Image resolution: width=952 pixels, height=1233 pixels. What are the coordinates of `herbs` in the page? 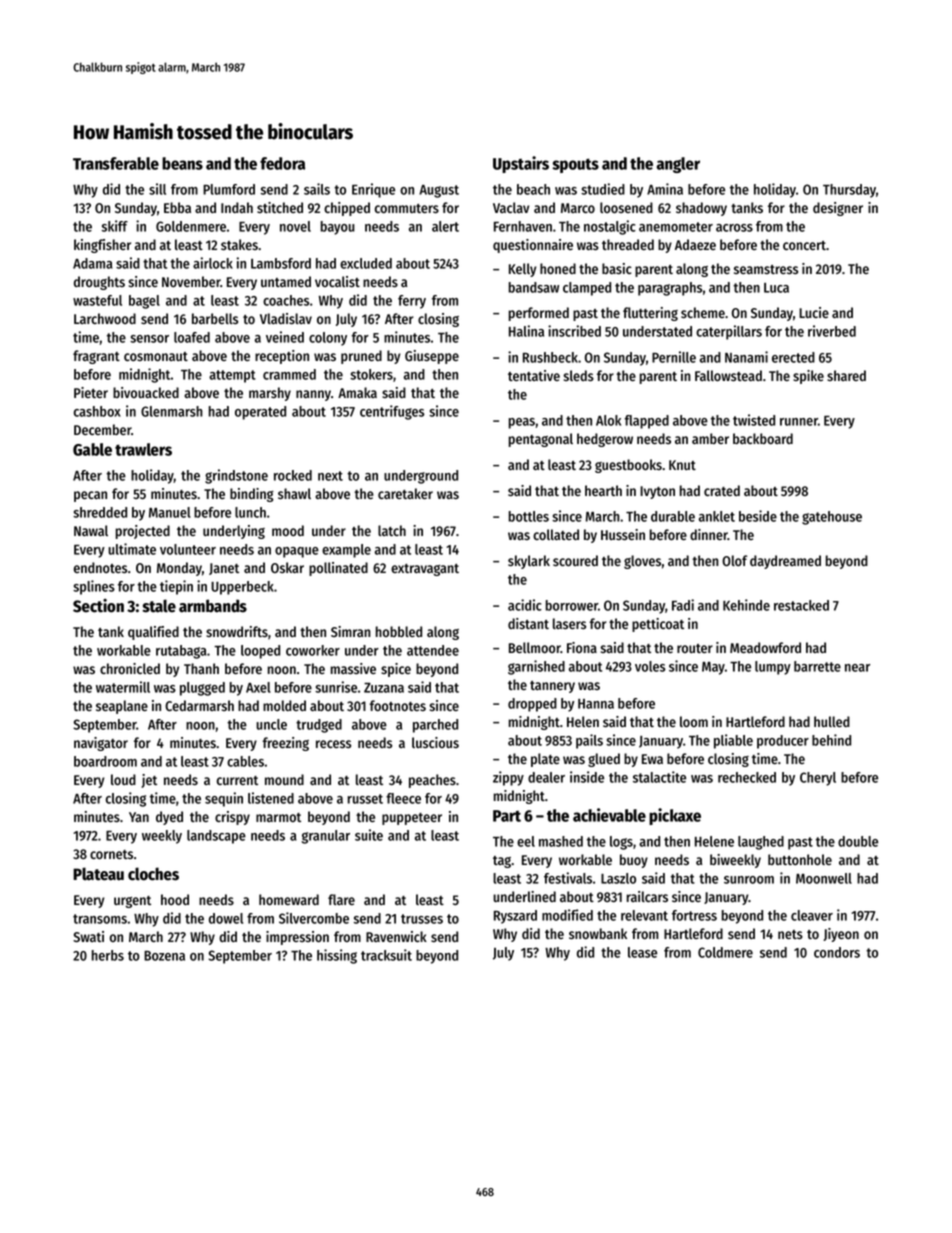 It's located at (108, 955).
